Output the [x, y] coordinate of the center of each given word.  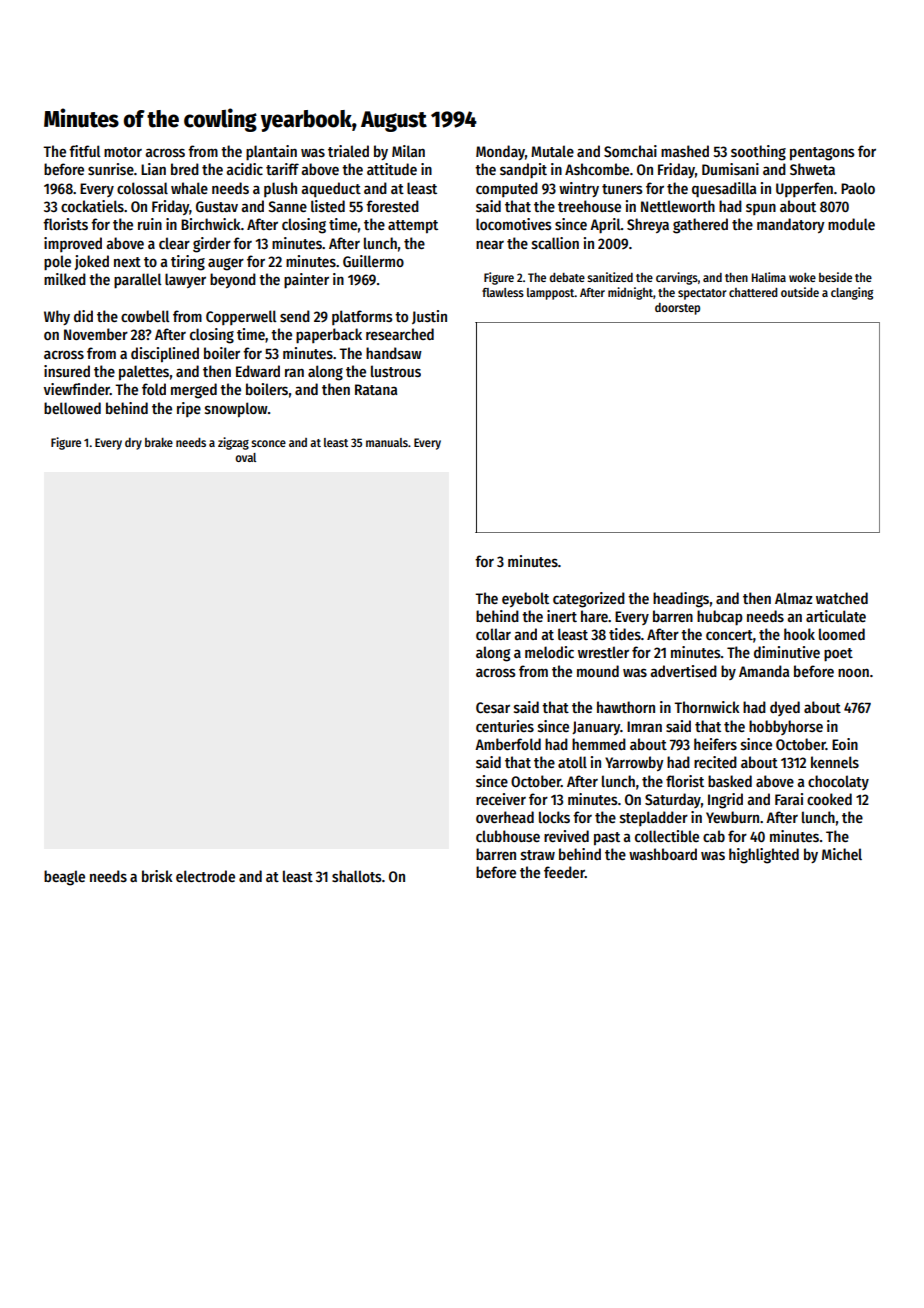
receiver [501, 799]
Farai [789, 799]
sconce [268, 443]
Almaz [794, 598]
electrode [205, 876]
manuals [387, 442]
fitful [85, 151]
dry [133, 444]
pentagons [822, 154]
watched [842, 598]
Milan [408, 151]
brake [159, 442]
